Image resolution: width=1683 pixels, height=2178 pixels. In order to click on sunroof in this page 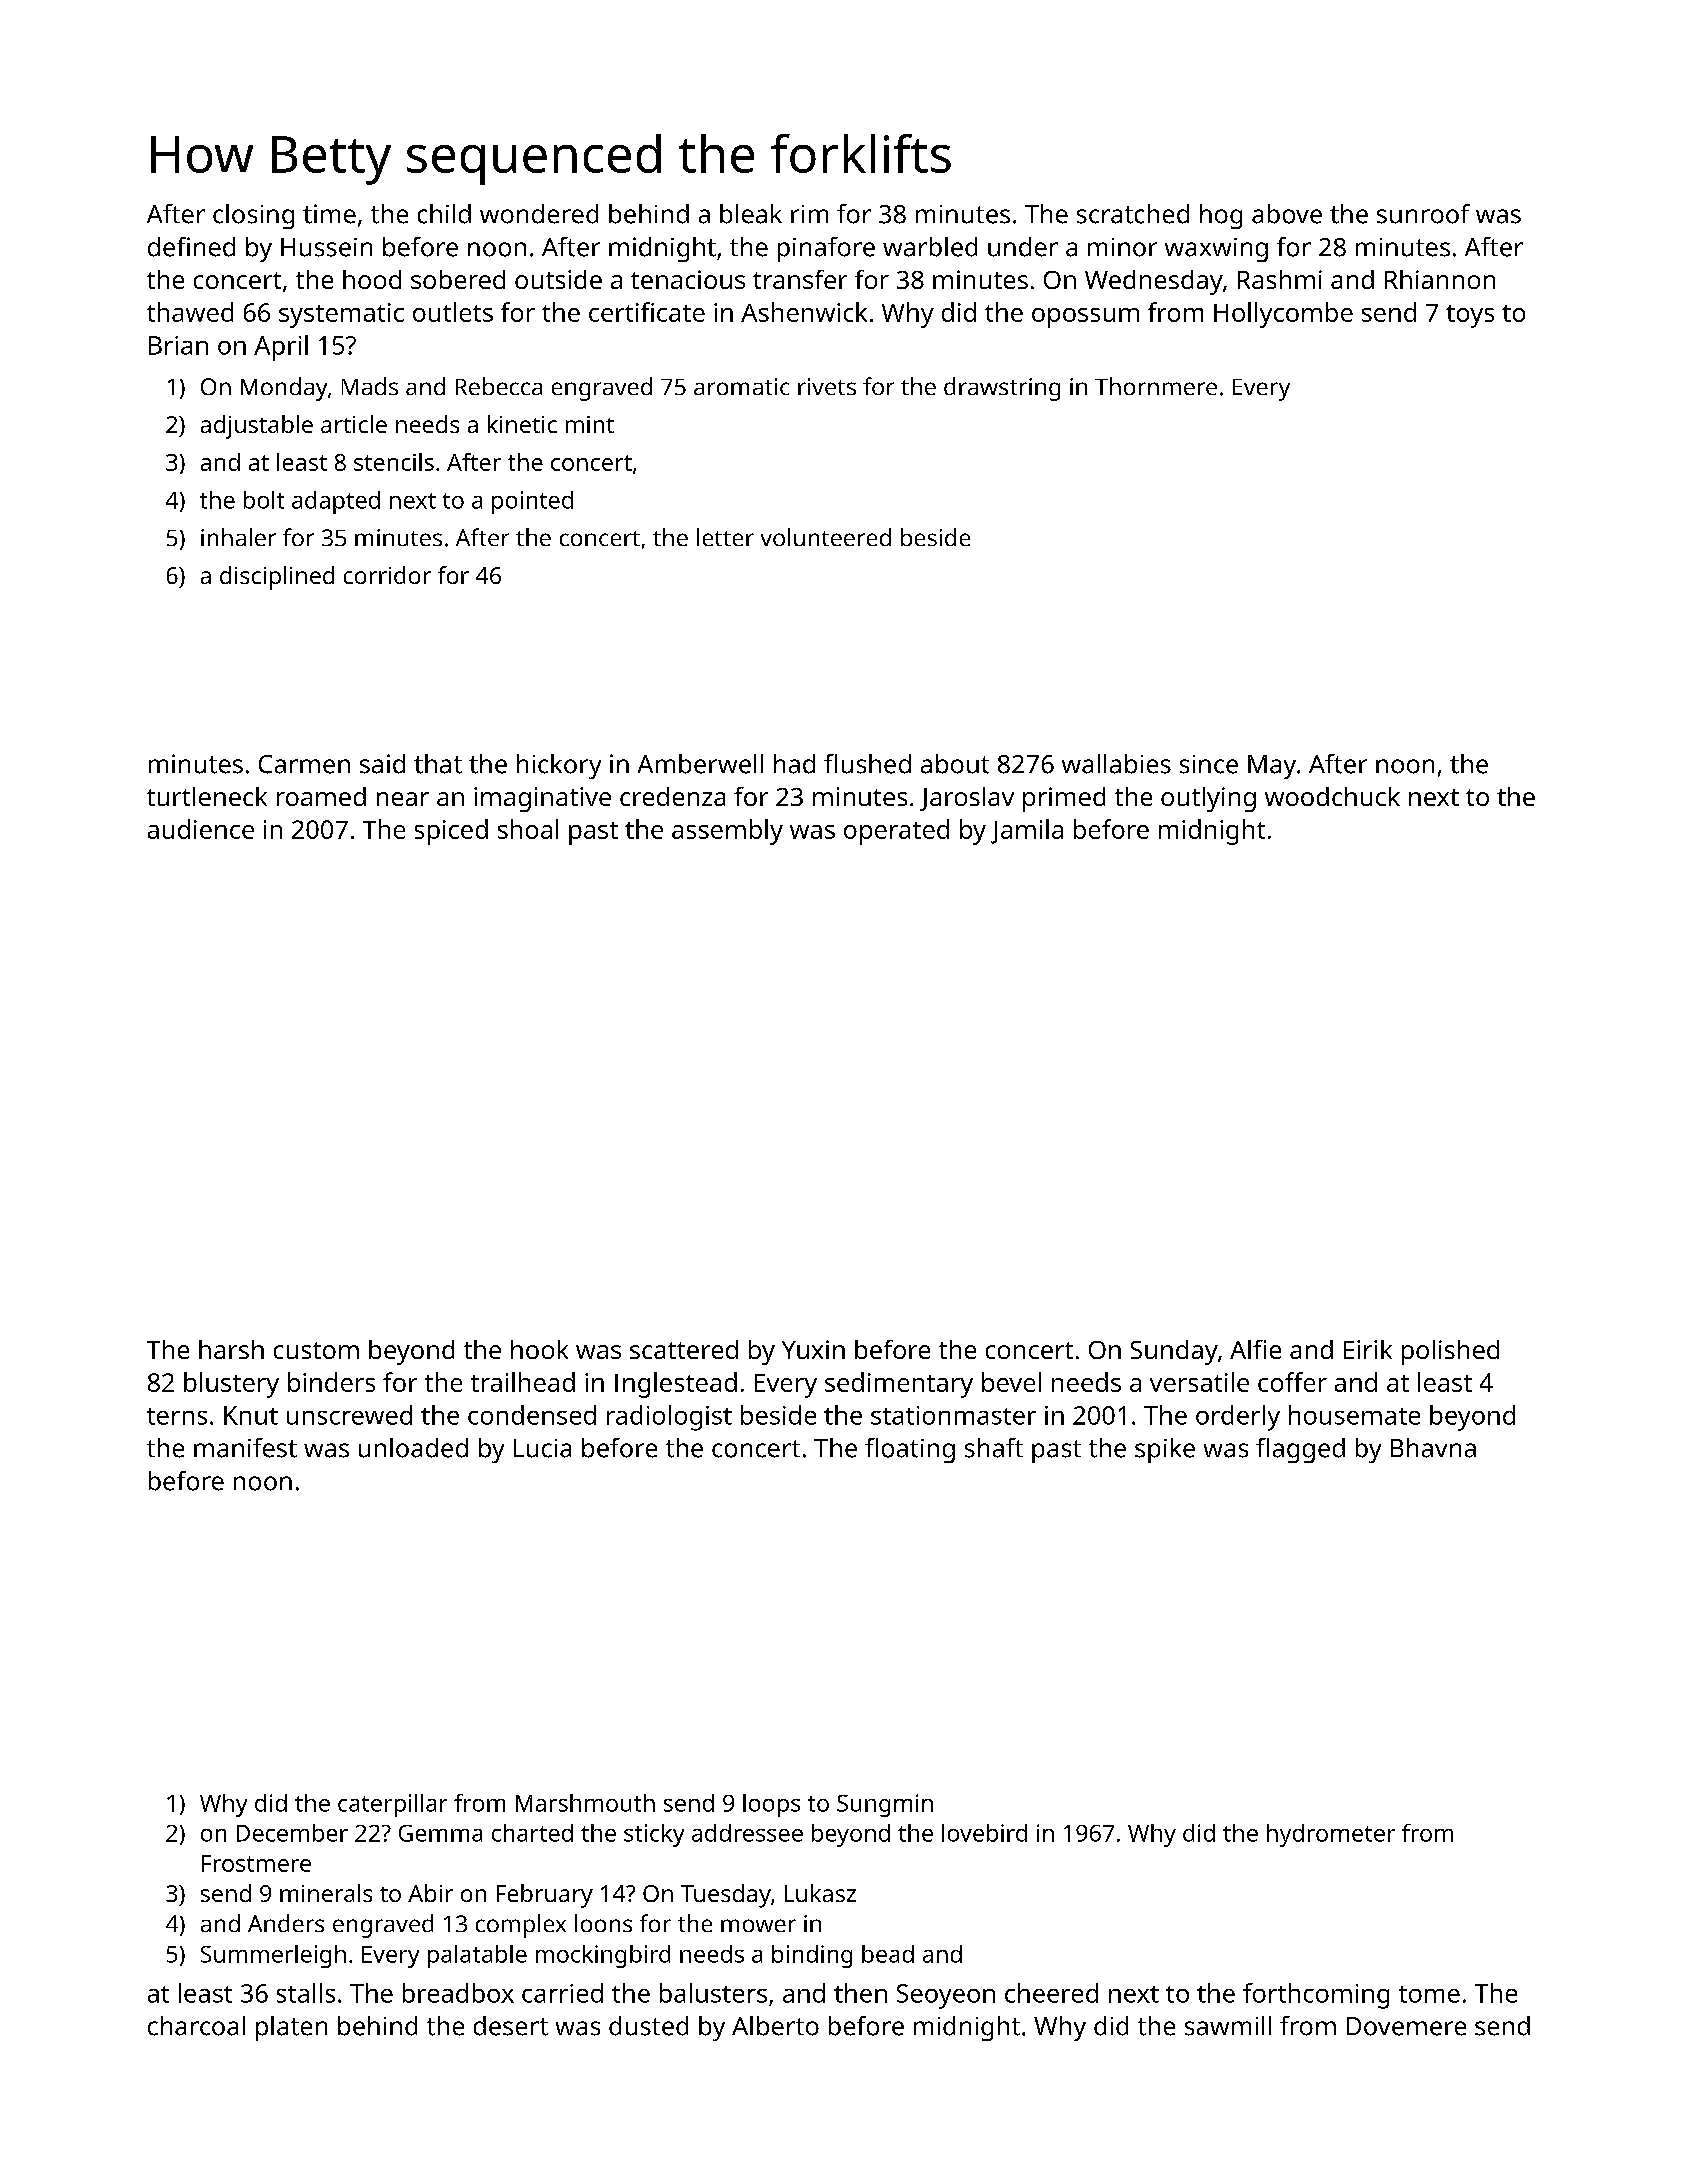, I will do `click(1423, 214)`.
